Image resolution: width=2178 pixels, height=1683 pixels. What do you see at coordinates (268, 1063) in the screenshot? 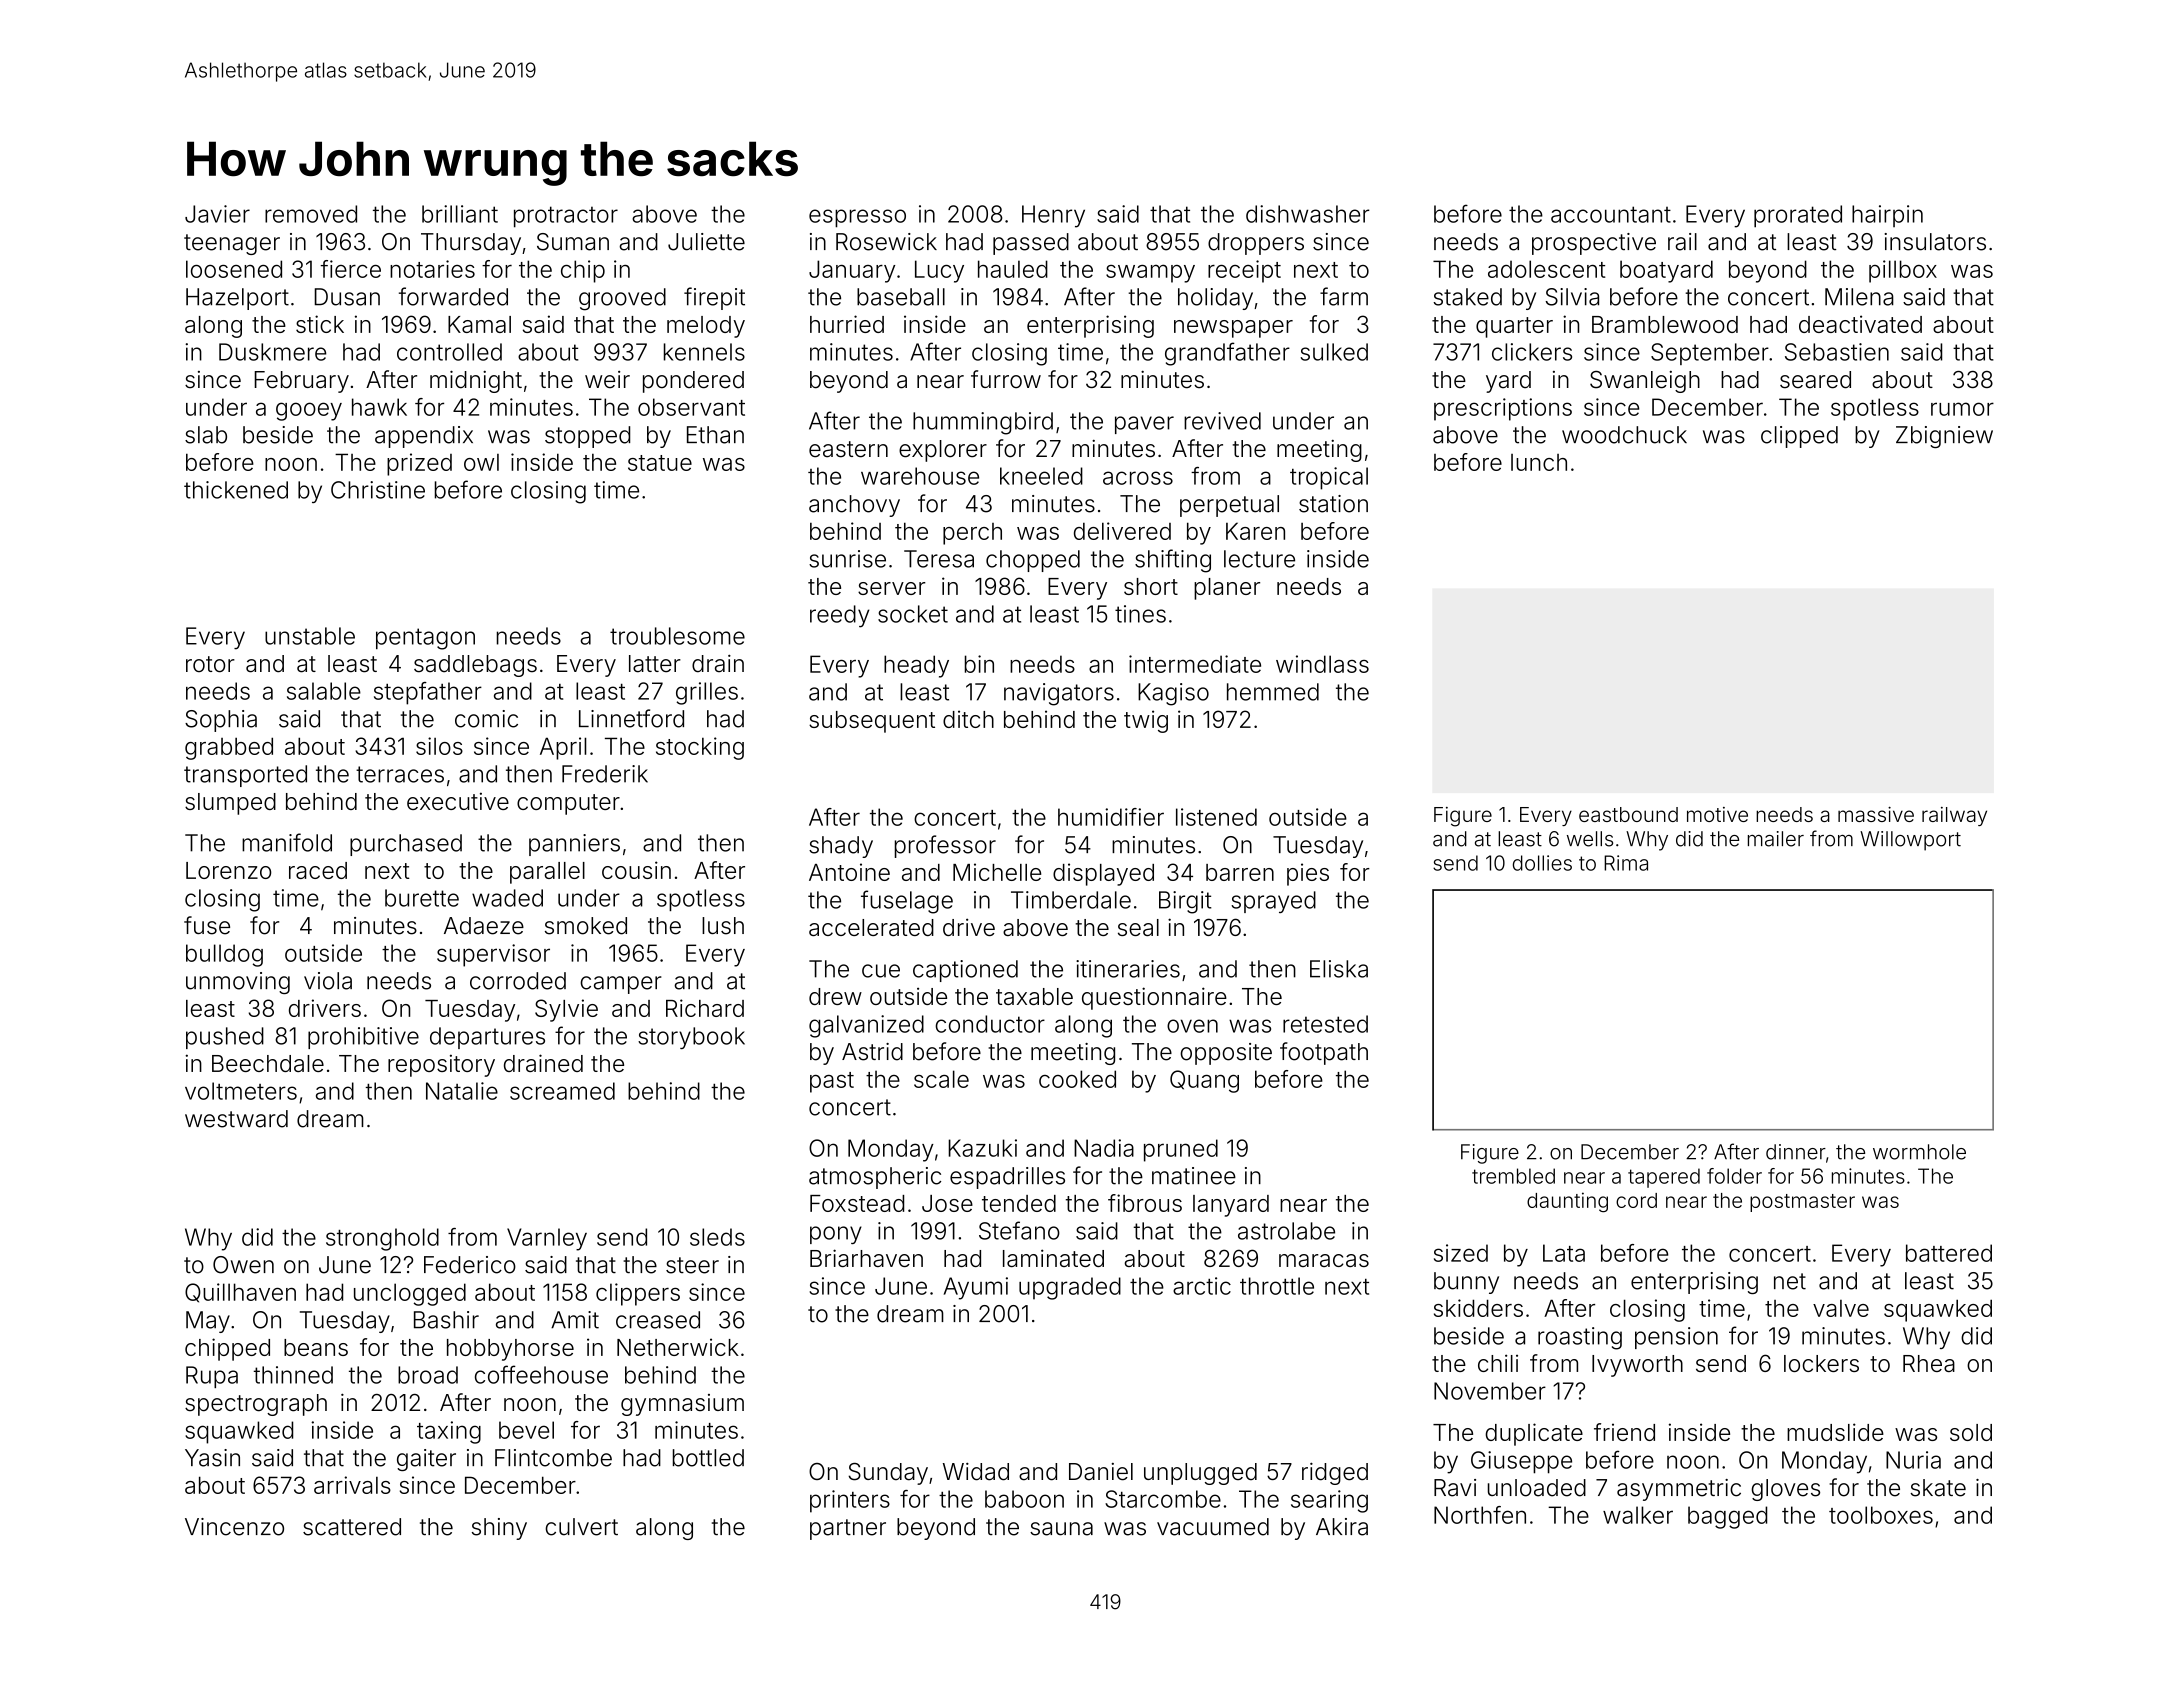
I see `Beechdale` at bounding box center [268, 1063].
